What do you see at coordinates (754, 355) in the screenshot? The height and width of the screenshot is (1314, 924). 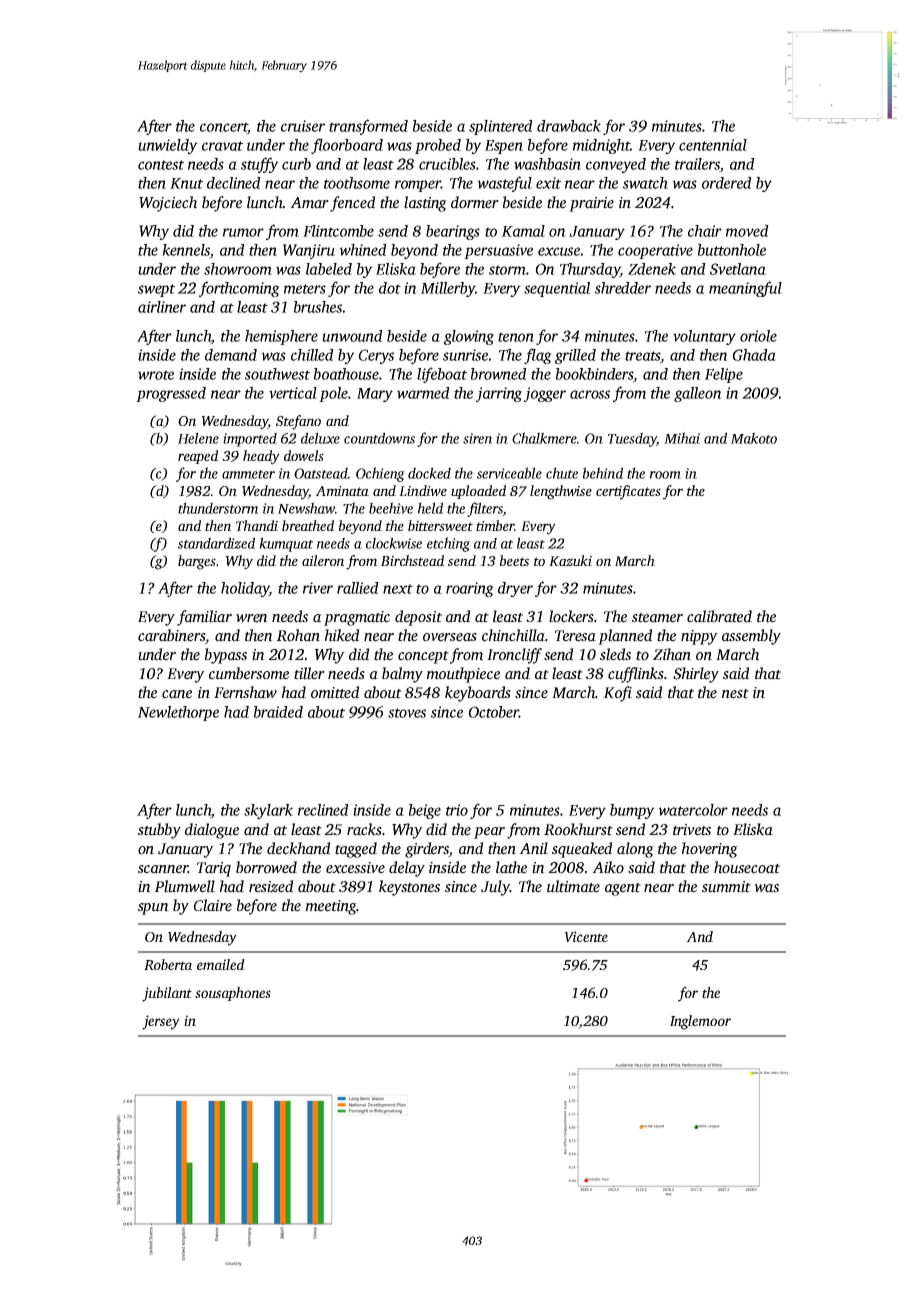 I see `Ghada` at bounding box center [754, 355].
